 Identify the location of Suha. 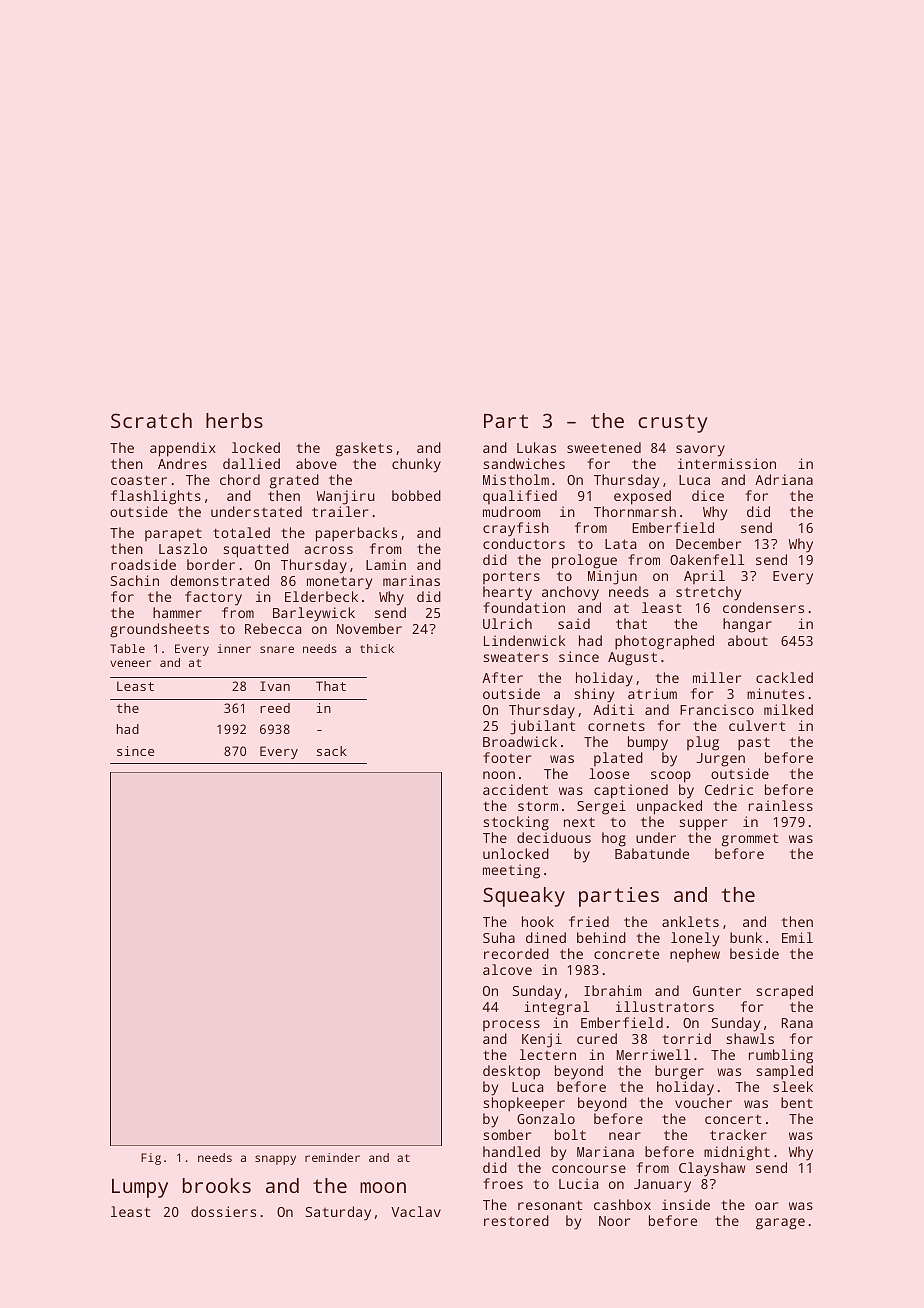
(499, 937).
